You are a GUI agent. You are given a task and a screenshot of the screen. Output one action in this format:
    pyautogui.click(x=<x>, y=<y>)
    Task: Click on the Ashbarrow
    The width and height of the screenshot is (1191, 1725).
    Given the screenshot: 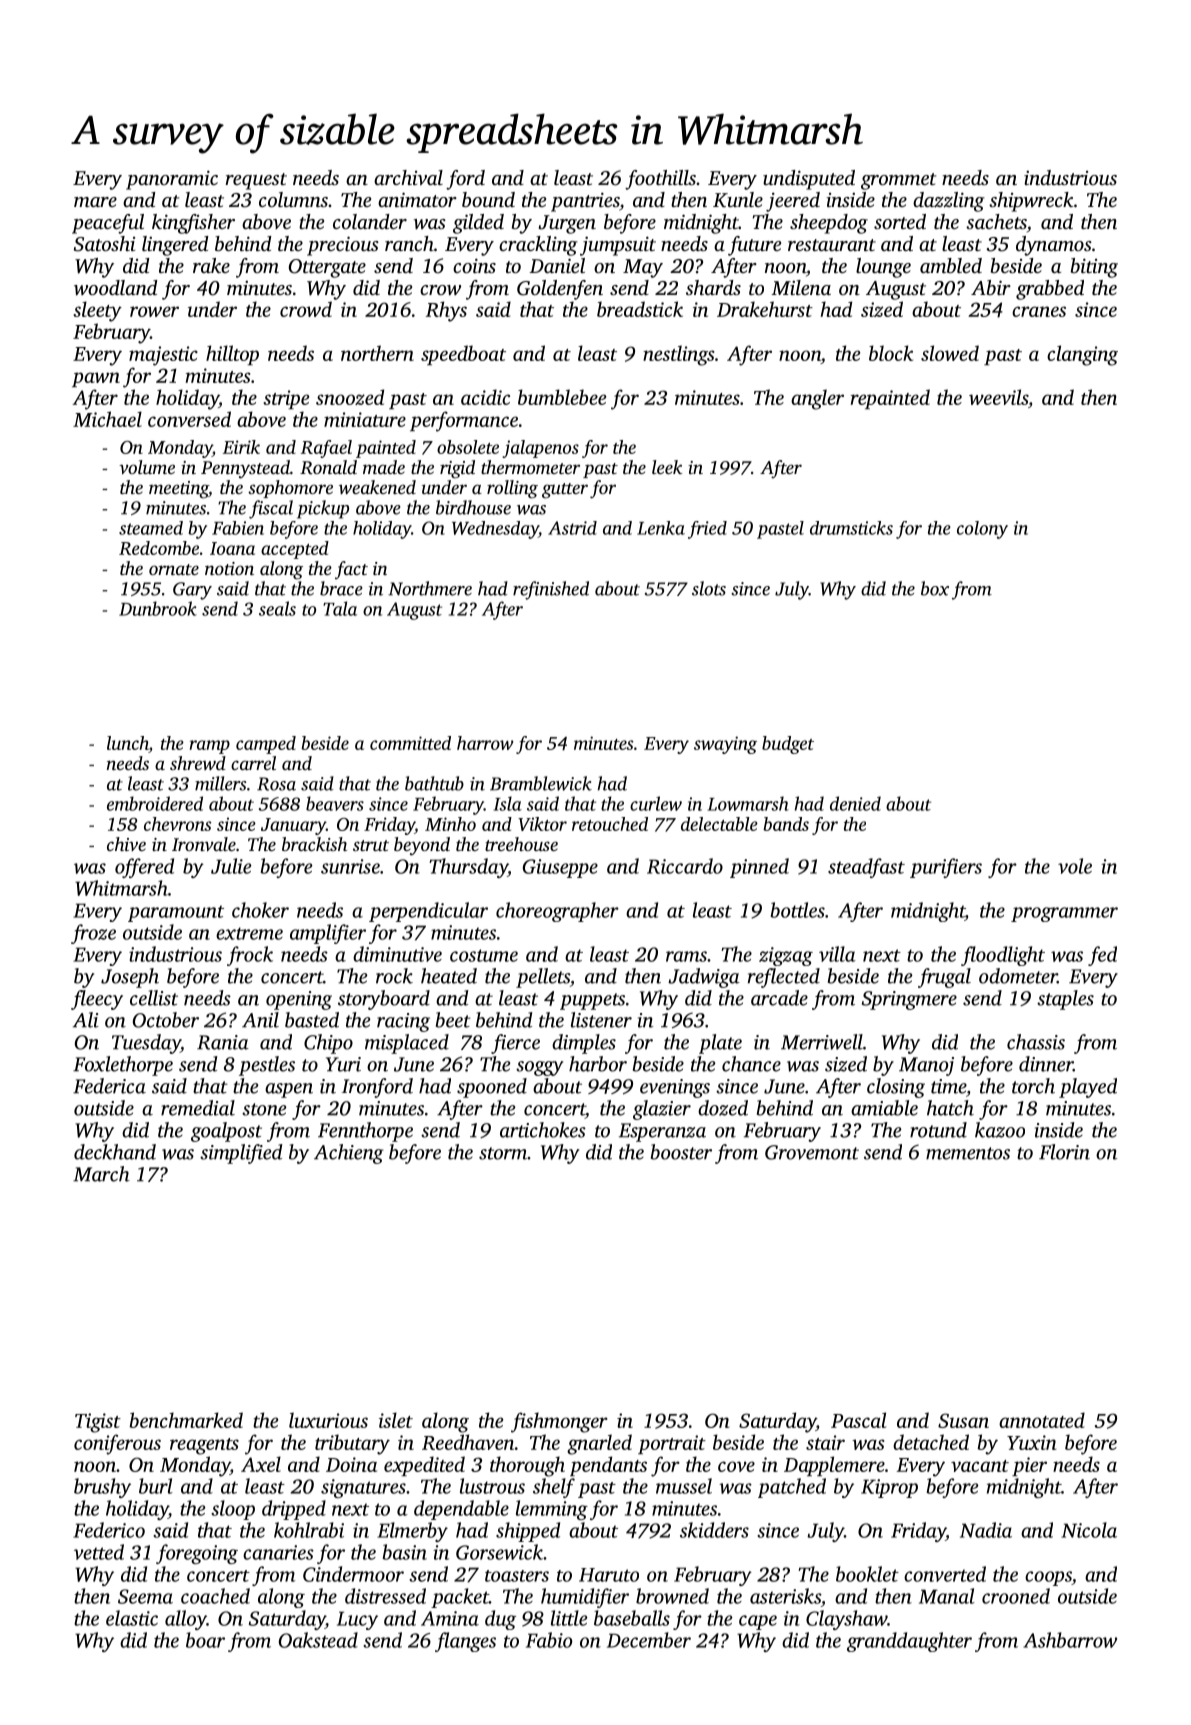 What is the action you would take?
    pyautogui.click(x=1070, y=1640)
